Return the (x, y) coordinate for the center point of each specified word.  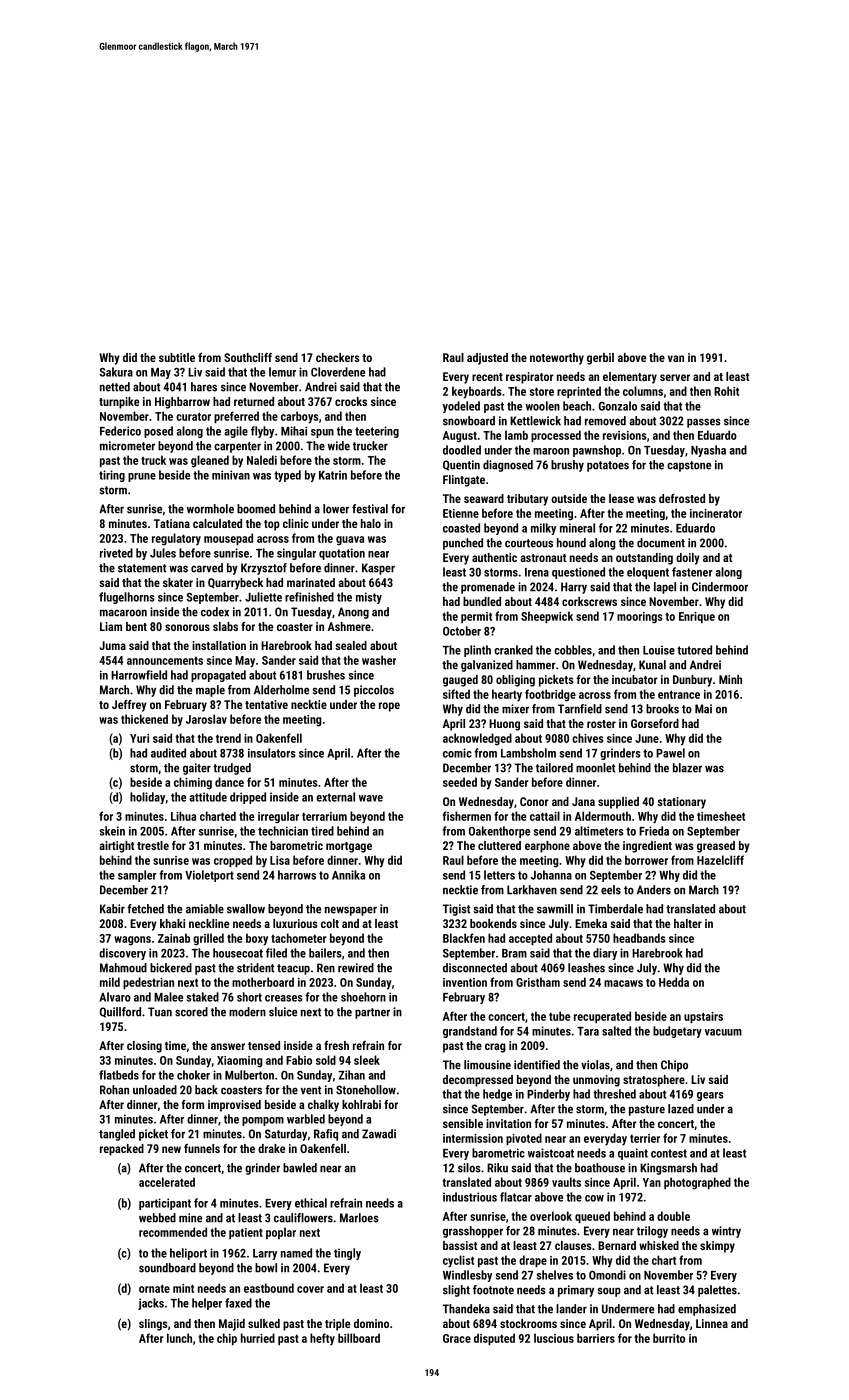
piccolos (374, 691)
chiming (193, 783)
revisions (625, 435)
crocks (351, 401)
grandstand (470, 1032)
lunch (179, 1338)
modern (247, 1012)
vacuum (723, 1032)
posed (158, 432)
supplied (618, 803)
